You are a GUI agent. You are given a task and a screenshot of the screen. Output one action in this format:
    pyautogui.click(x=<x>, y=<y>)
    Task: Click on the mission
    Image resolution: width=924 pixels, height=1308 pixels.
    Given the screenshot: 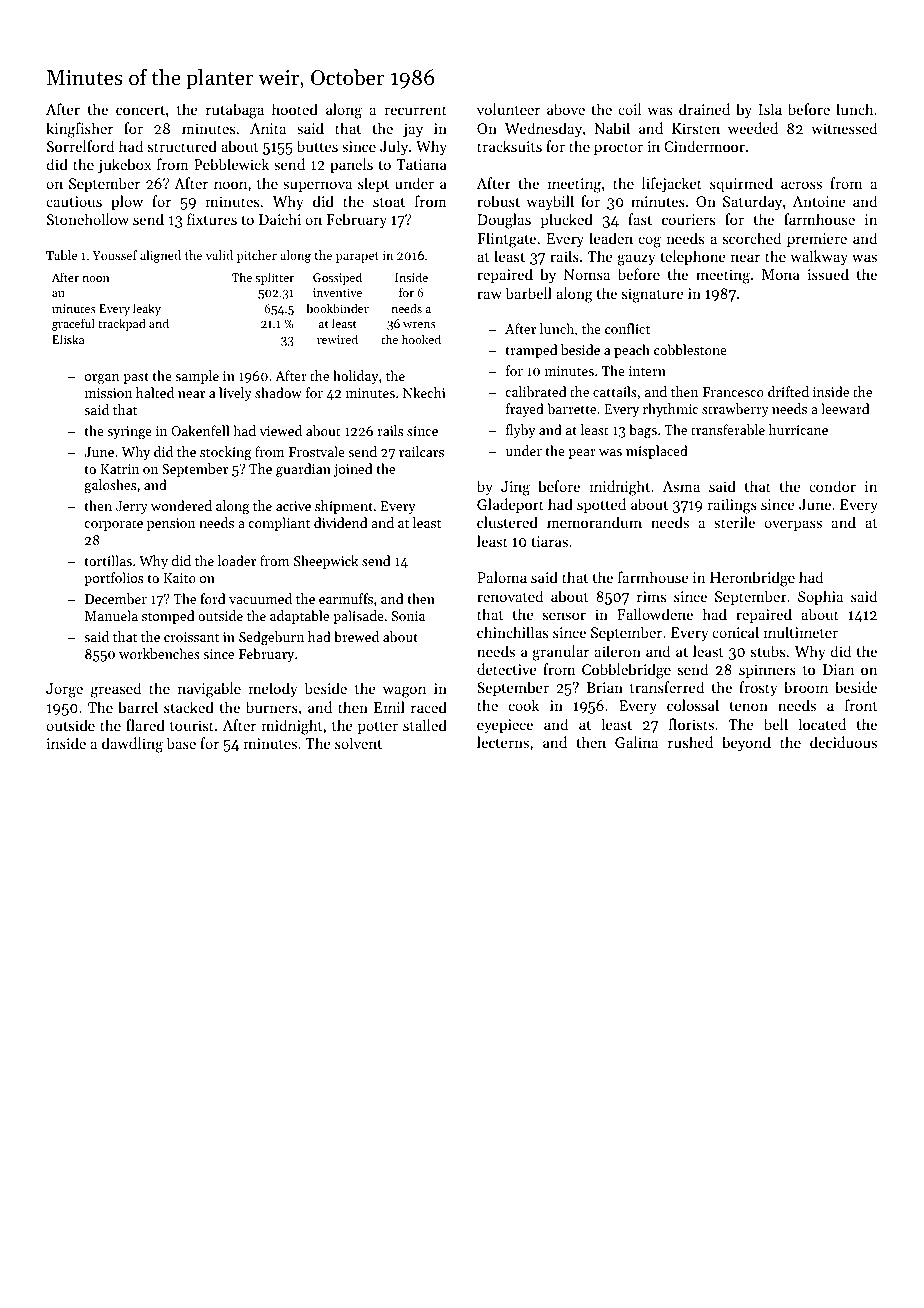 What is the action you would take?
    pyautogui.click(x=108, y=393)
